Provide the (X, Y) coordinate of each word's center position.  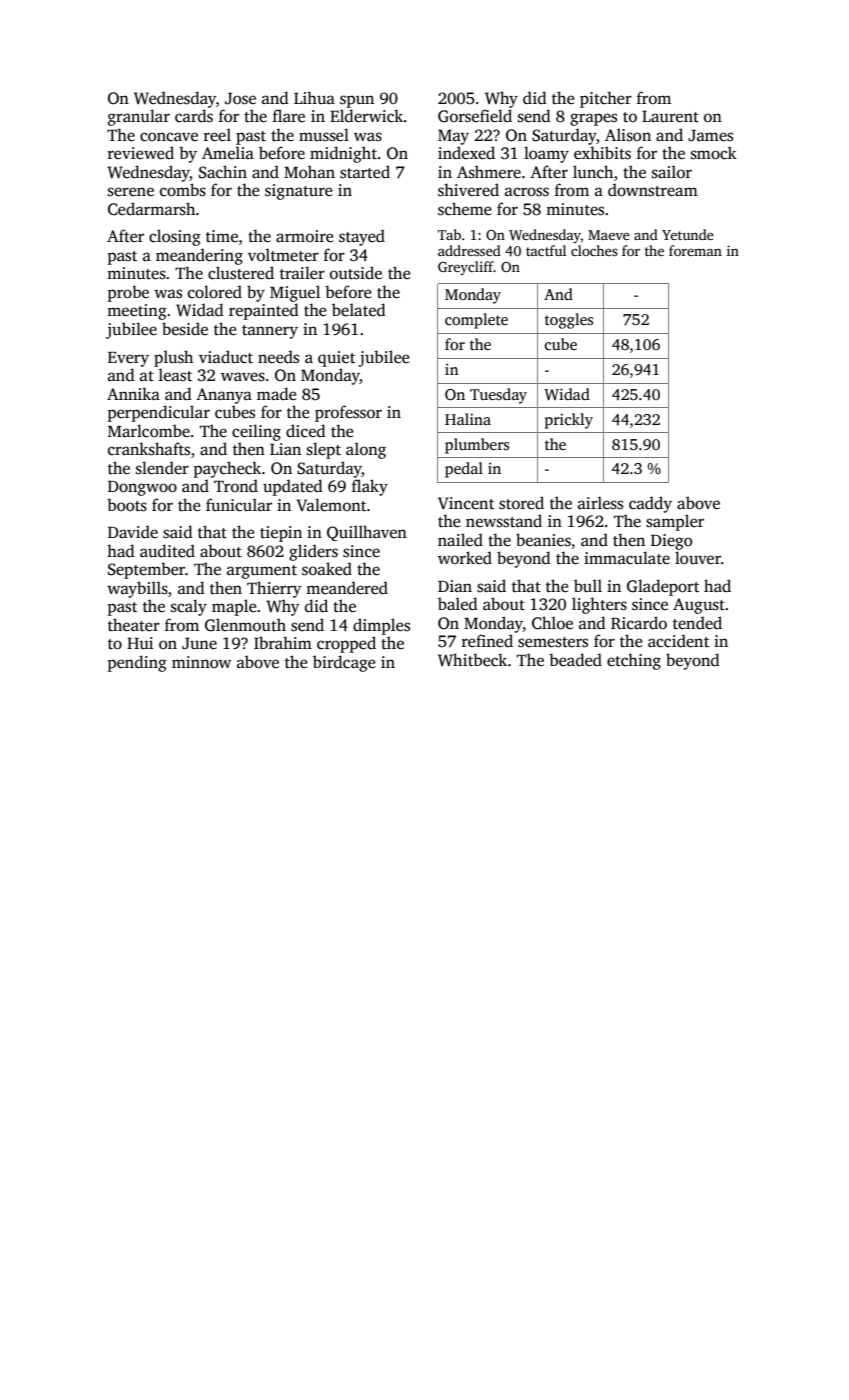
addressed (469, 250)
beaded (575, 660)
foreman (695, 250)
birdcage (344, 663)
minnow (201, 662)
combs (183, 190)
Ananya (224, 396)
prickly (569, 421)
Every (128, 359)
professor (348, 413)
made (277, 393)
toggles (569, 321)
